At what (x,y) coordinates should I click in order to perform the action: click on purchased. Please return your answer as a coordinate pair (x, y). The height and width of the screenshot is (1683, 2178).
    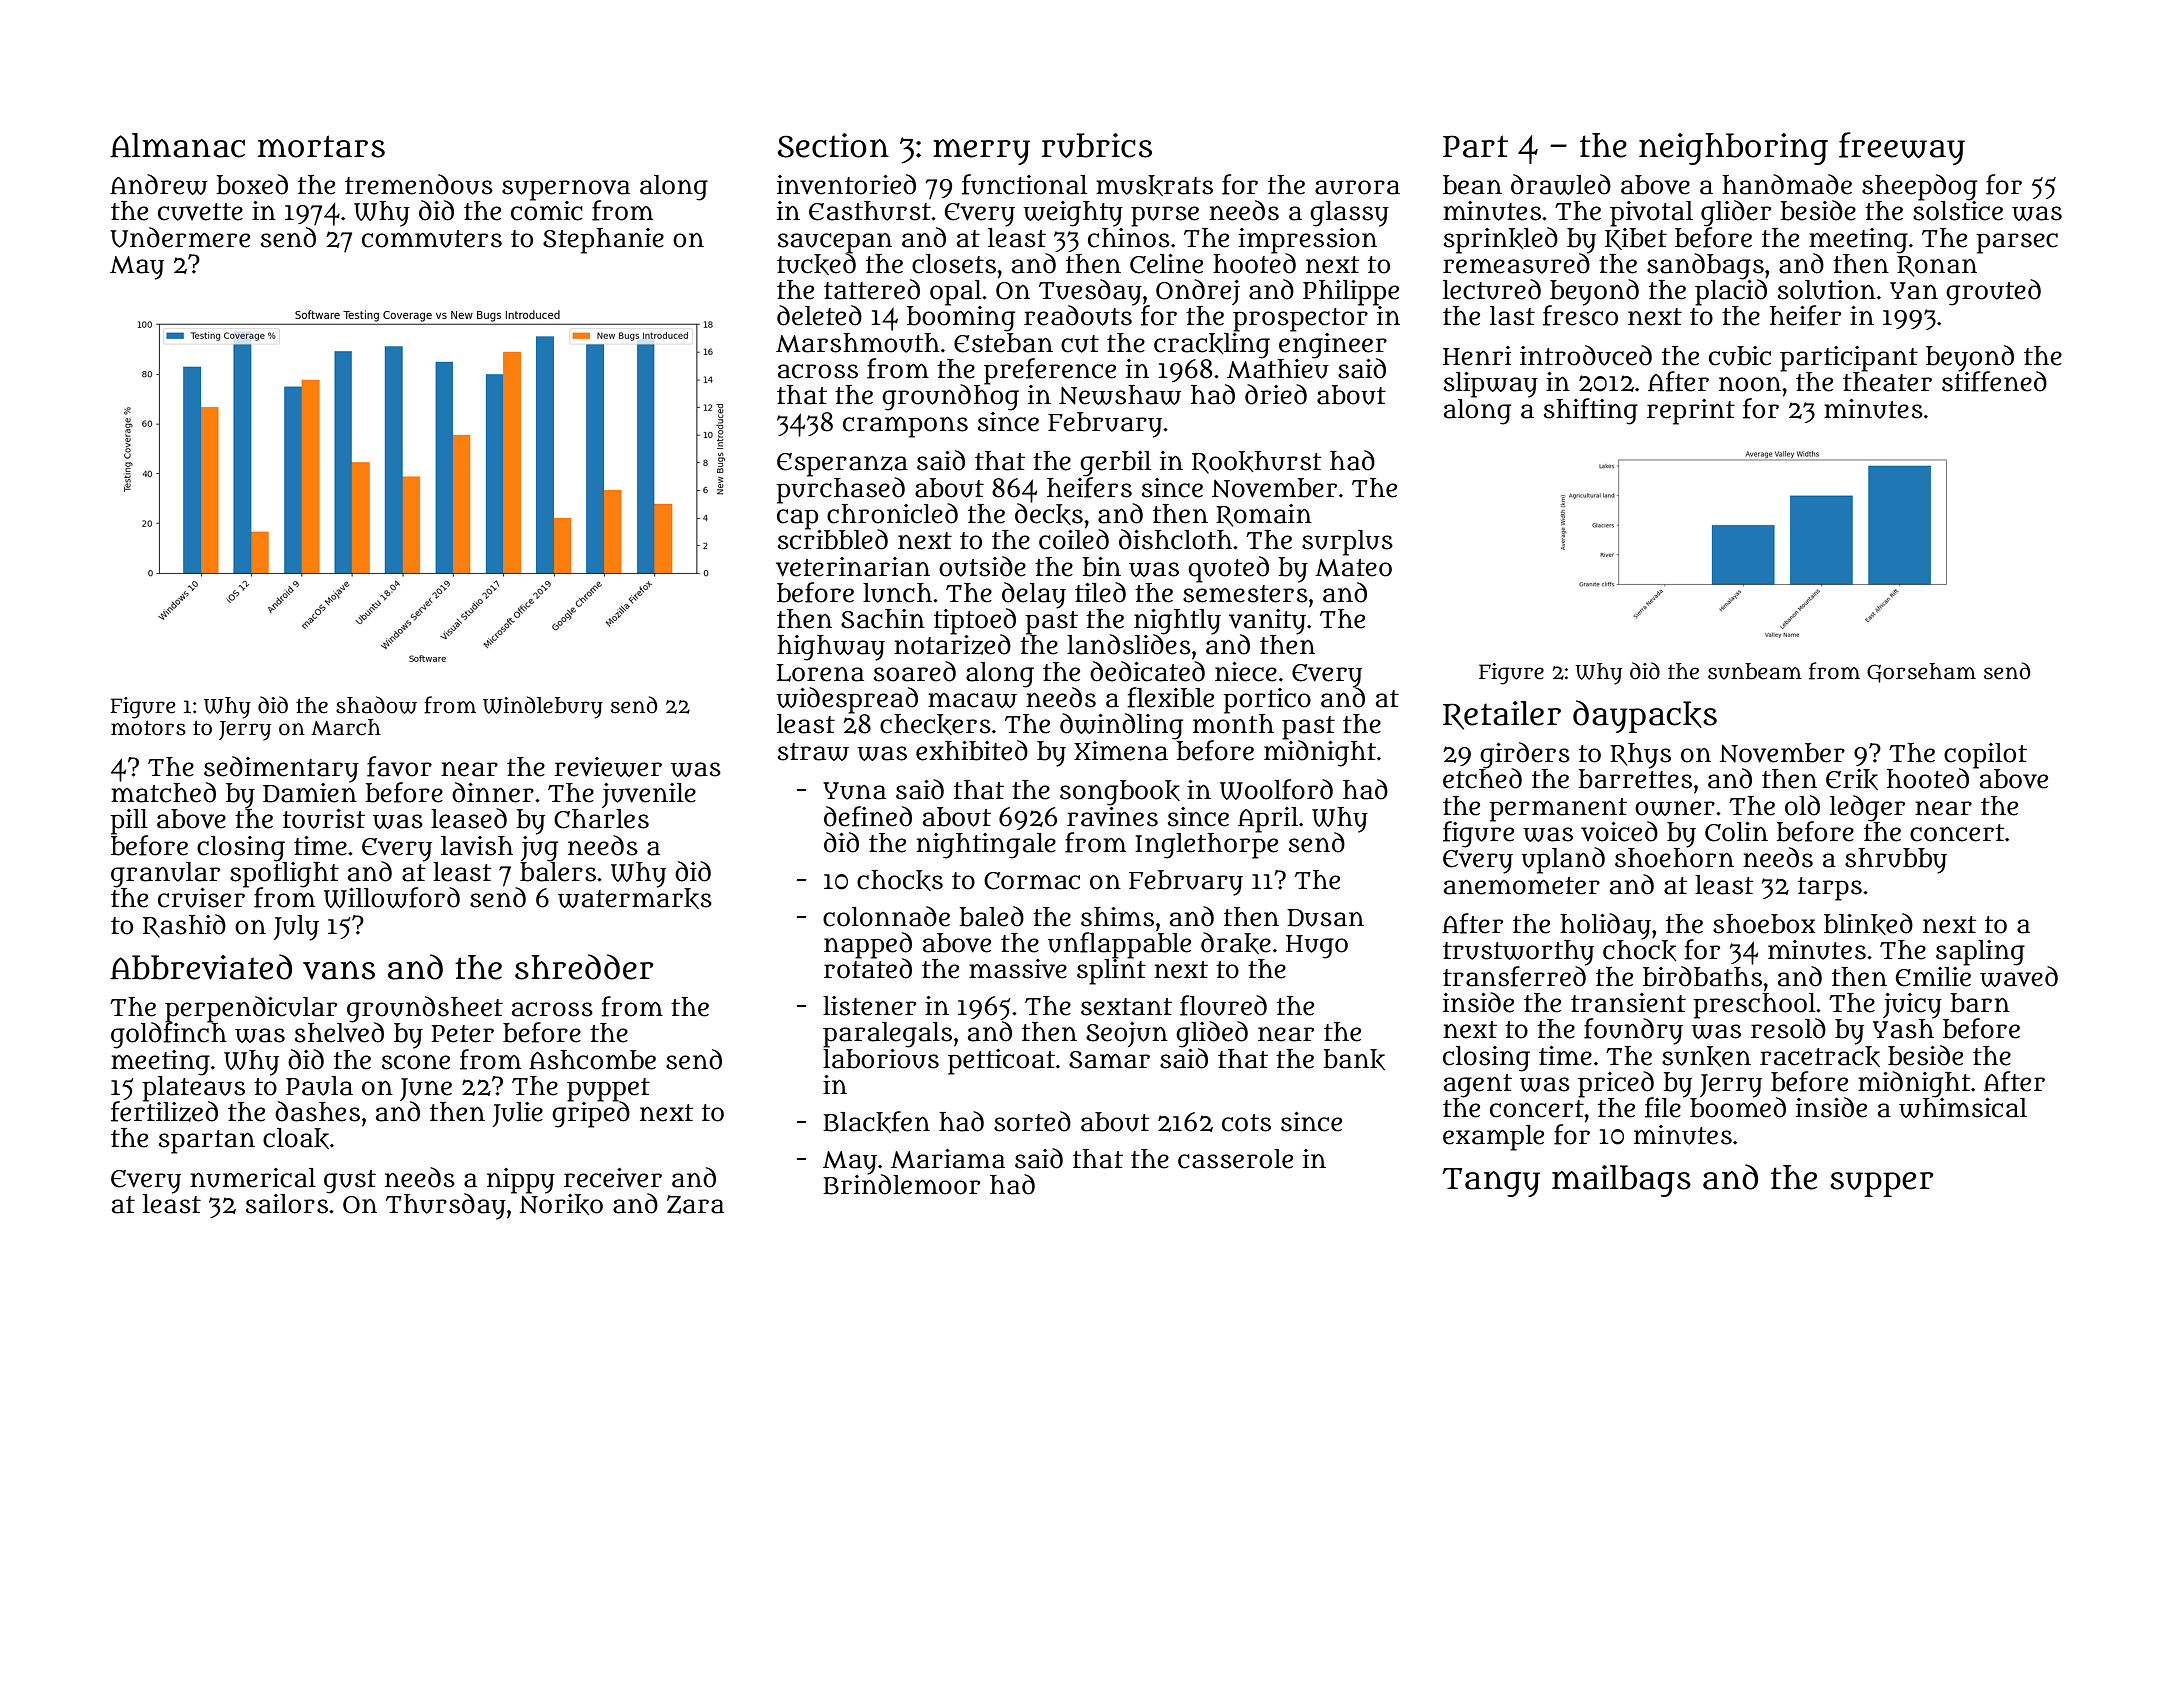
    Looking at the image, I should click on (840, 490).
